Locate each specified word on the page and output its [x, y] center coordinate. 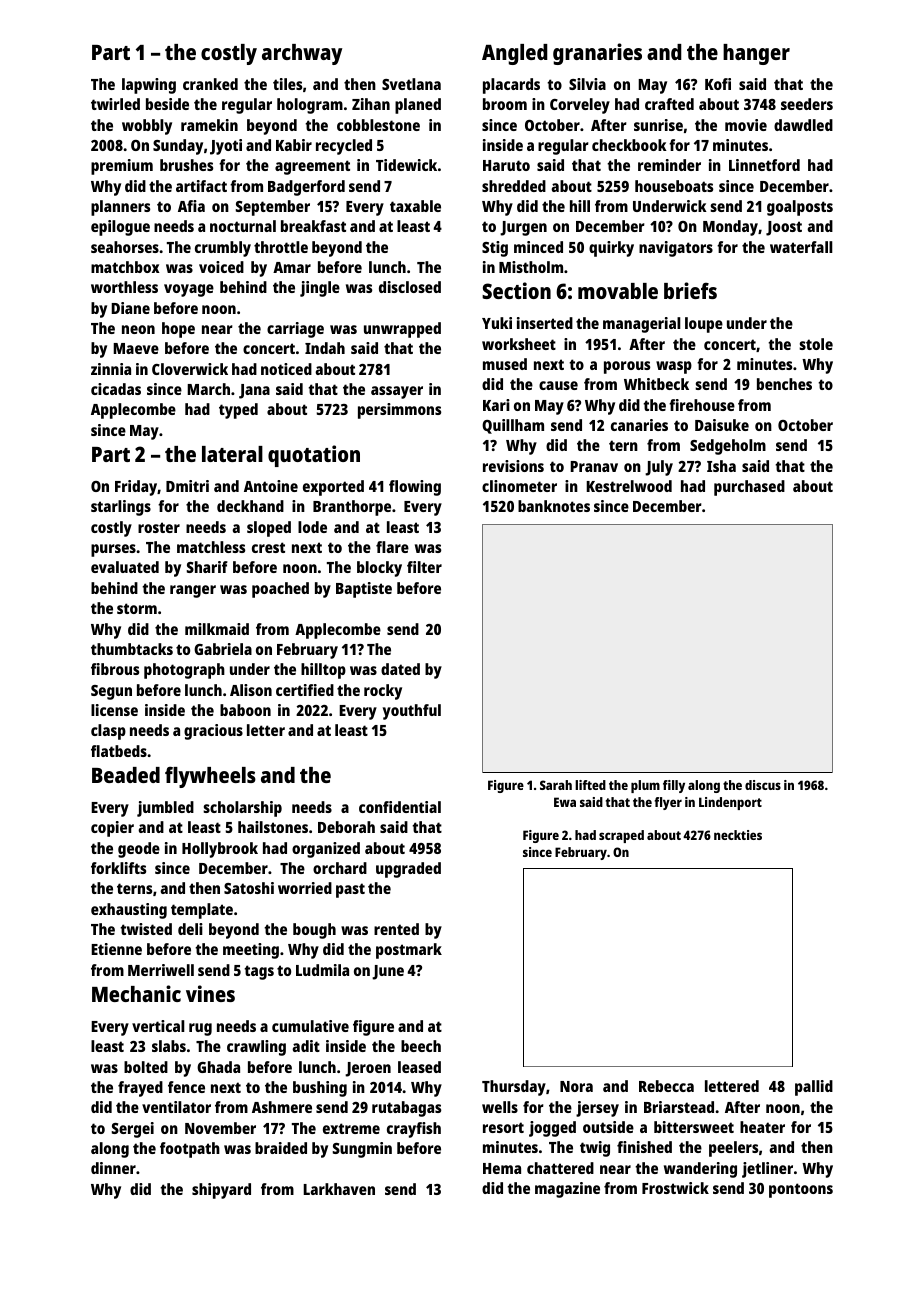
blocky [379, 569]
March [208, 389]
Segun [111, 692]
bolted [146, 1067]
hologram [310, 106]
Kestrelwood [629, 486]
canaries [639, 425]
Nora [576, 1086]
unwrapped [402, 330]
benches [784, 384]
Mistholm [531, 267]
